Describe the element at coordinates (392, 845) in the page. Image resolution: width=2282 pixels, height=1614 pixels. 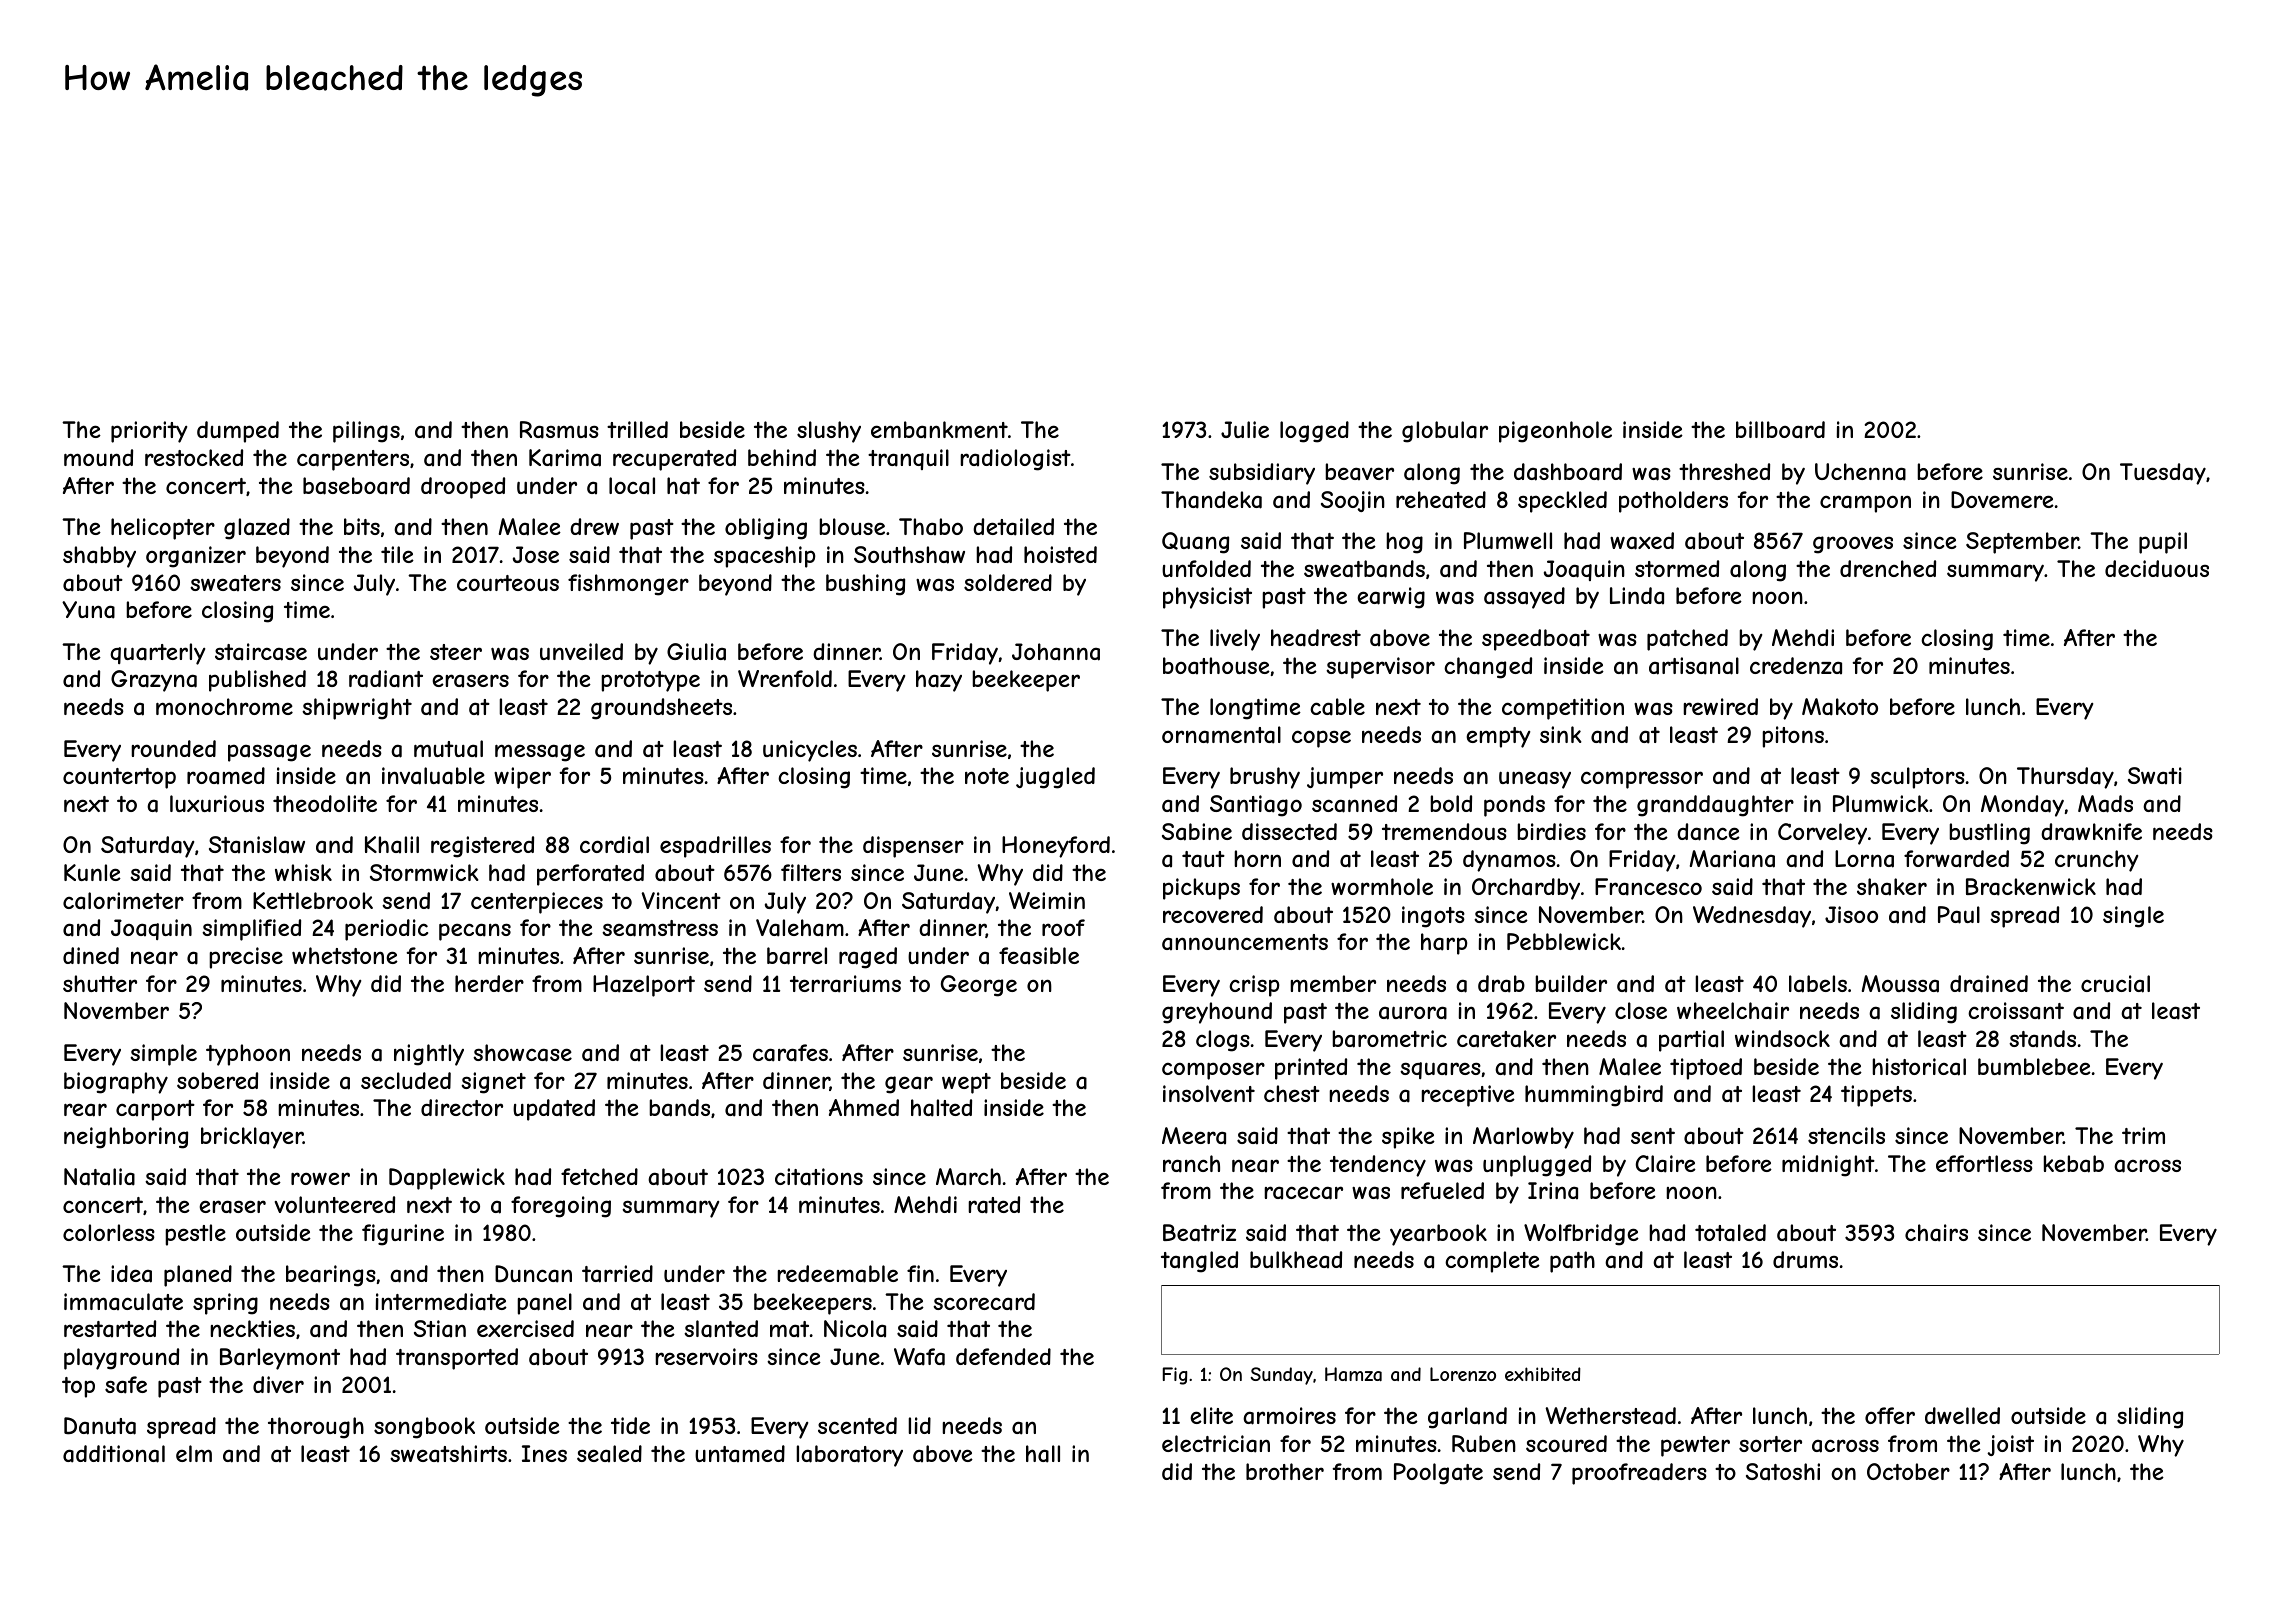
I see `Khalil` at that location.
